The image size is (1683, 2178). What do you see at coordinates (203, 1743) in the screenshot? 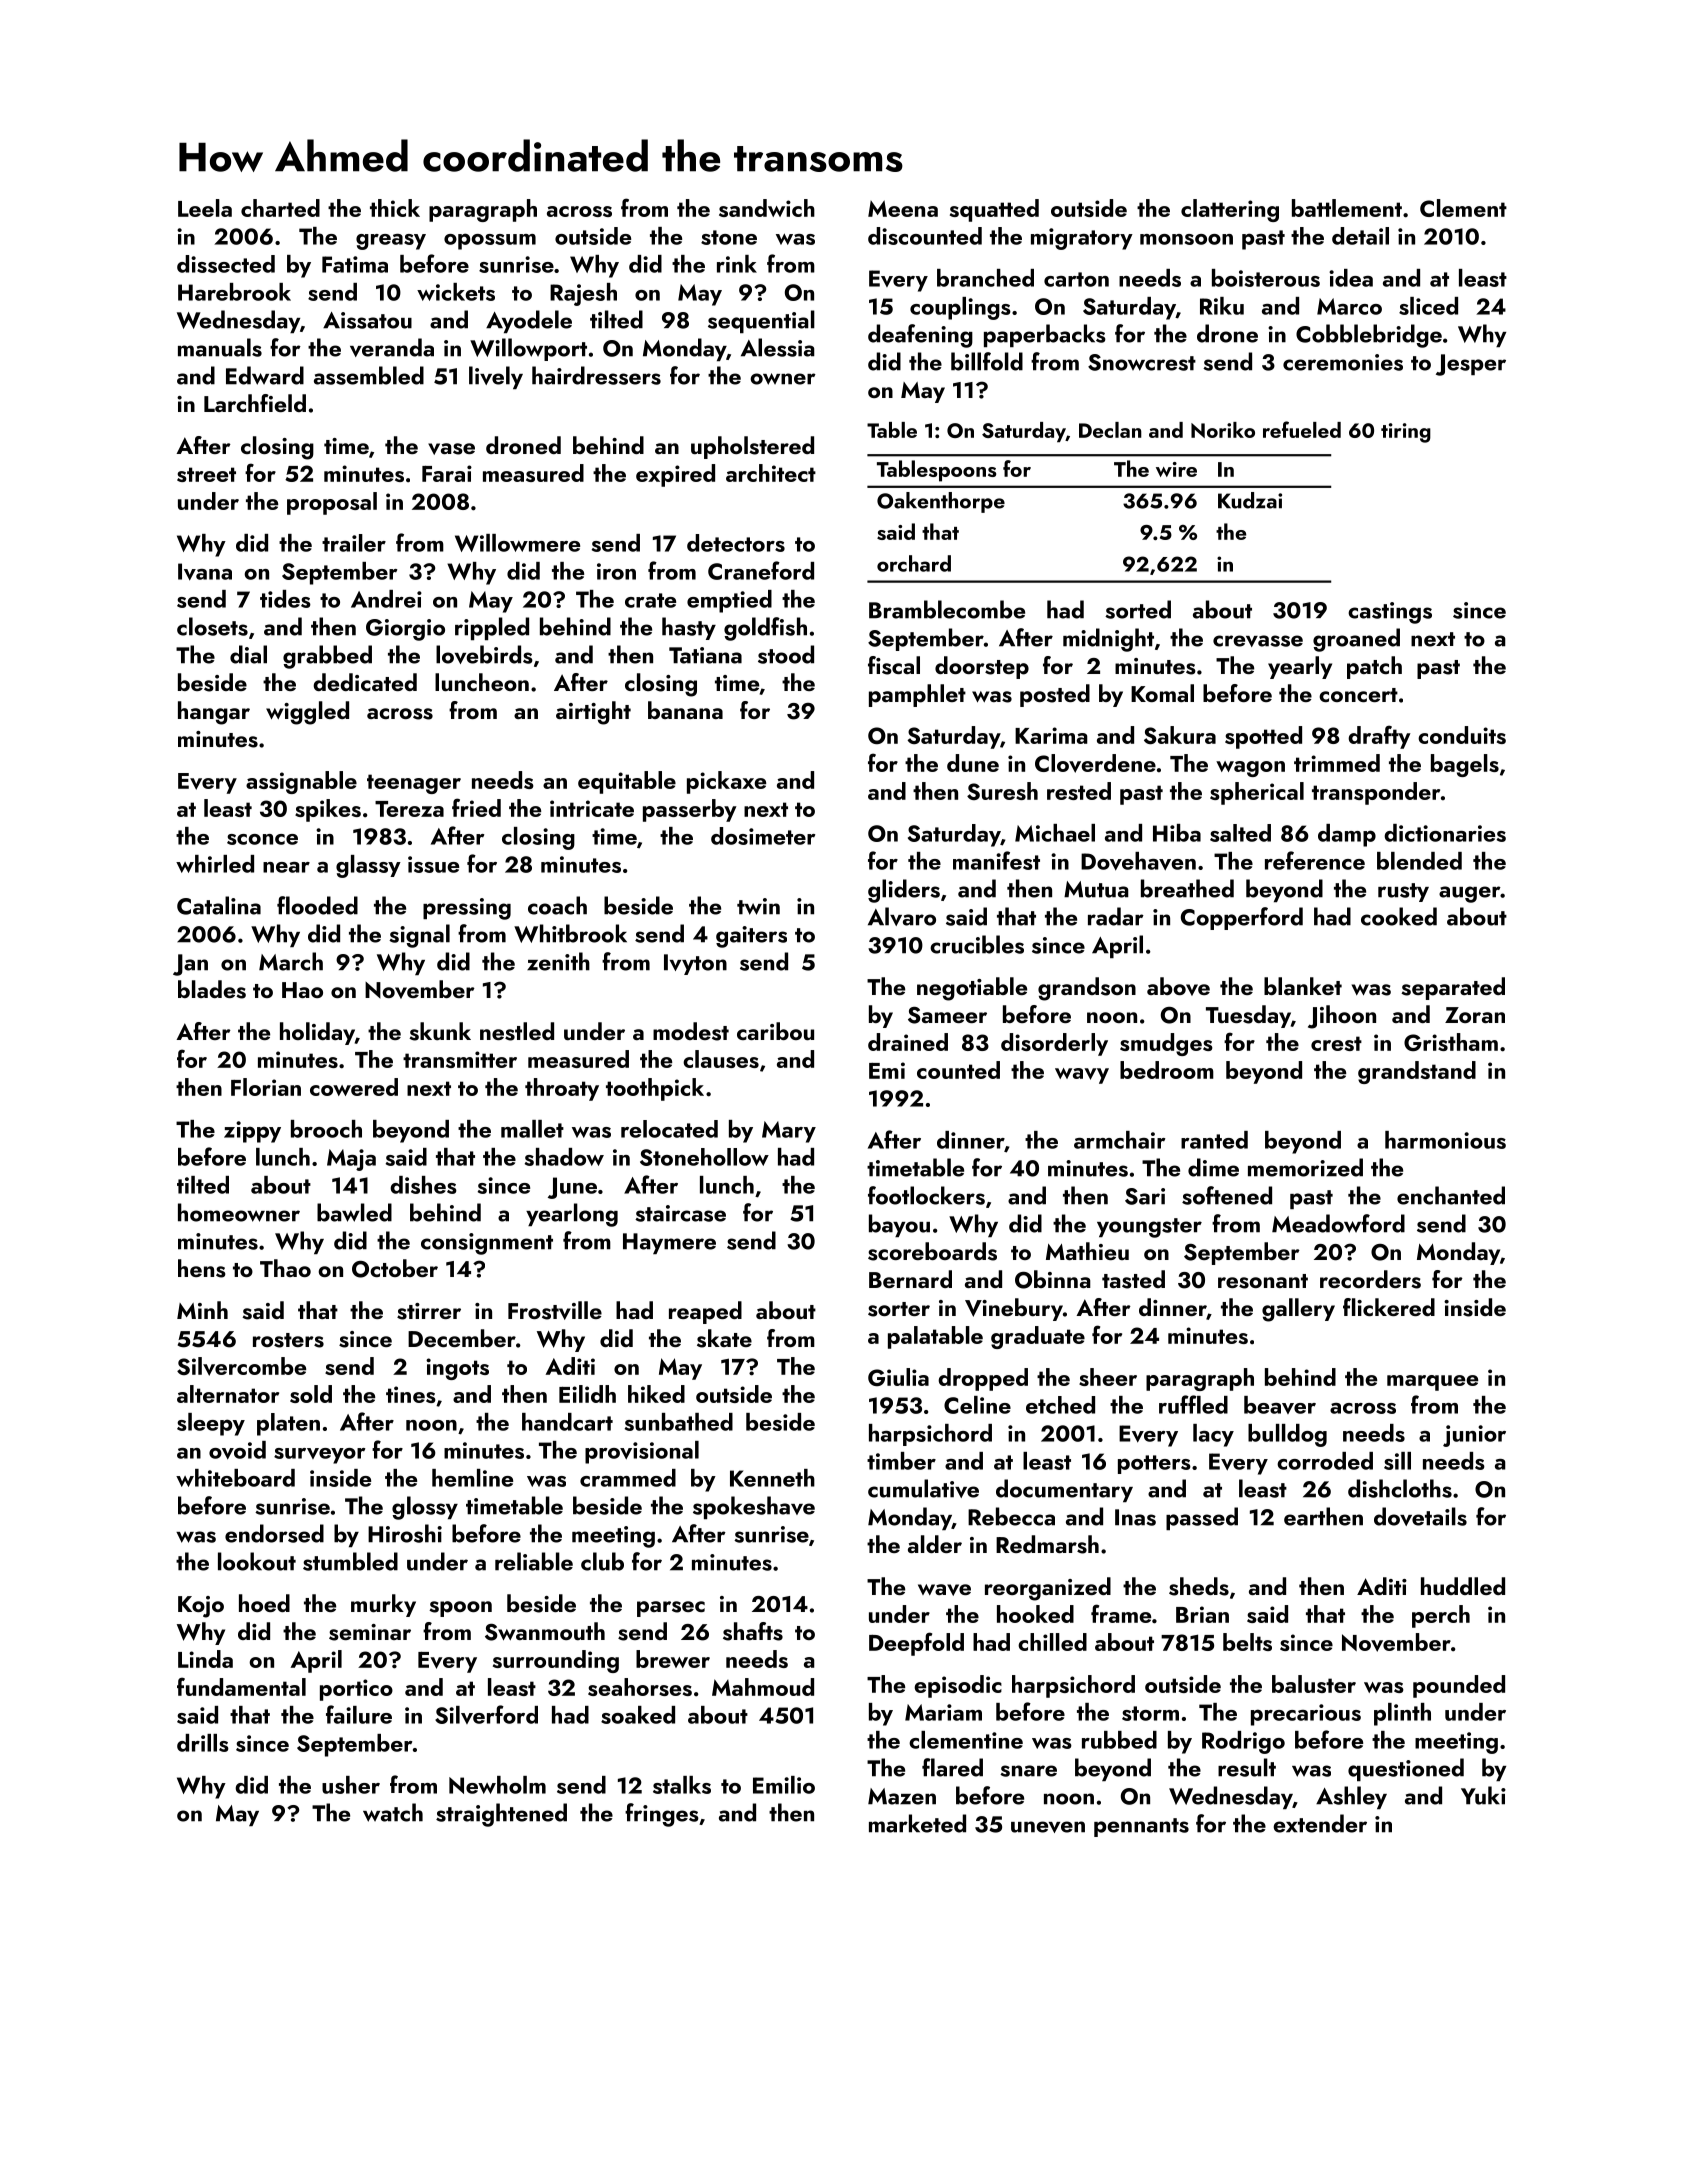
I see `drills` at bounding box center [203, 1743].
